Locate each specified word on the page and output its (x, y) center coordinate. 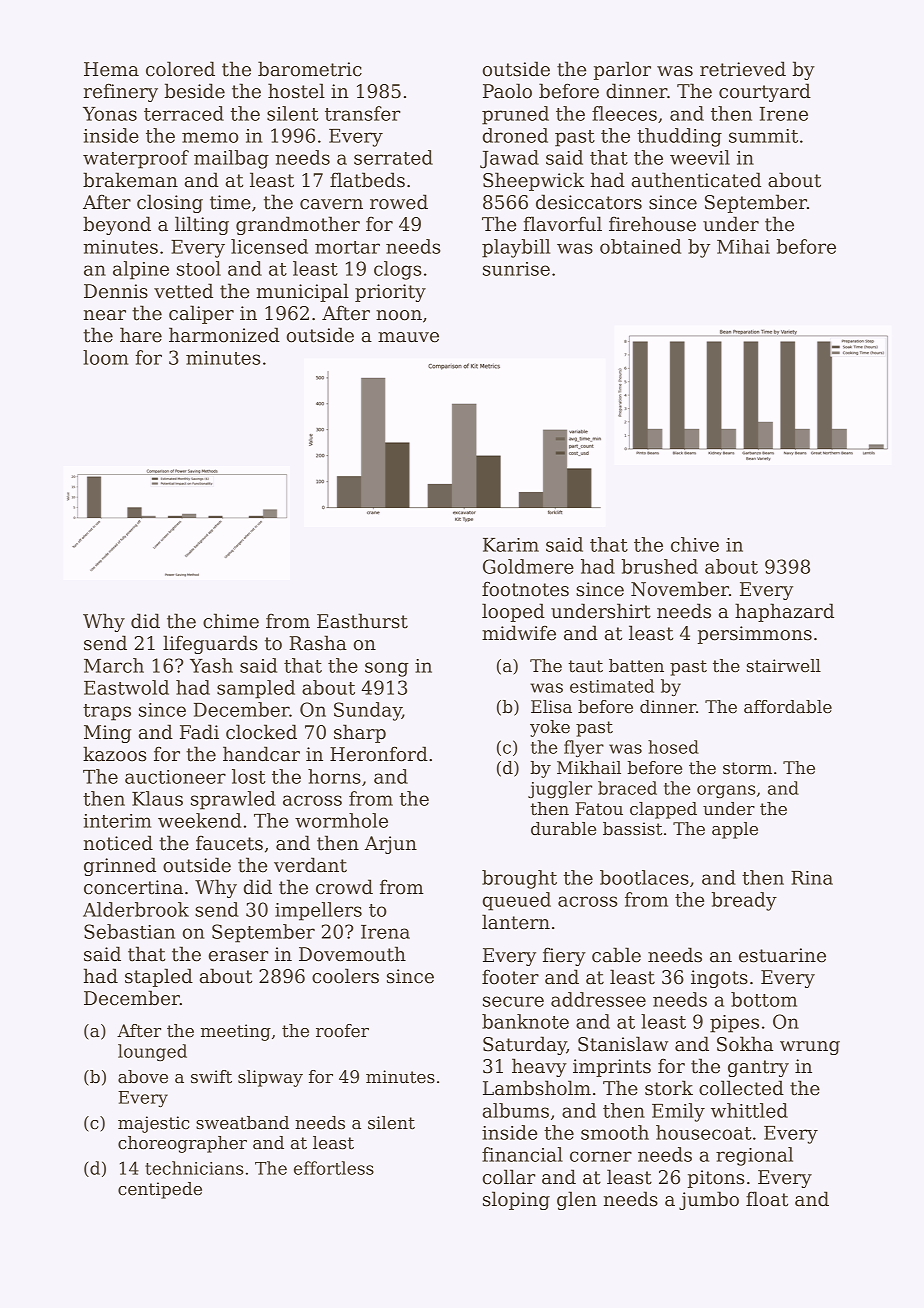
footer (510, 977)
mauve (408, 337)
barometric (310, 69)
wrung (810, 1048)
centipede (160, 1190)
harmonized (224, 335)
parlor (622, 70)
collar (509, 1177)
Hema (111, 69)
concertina (133, 887)
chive (695, 544)
